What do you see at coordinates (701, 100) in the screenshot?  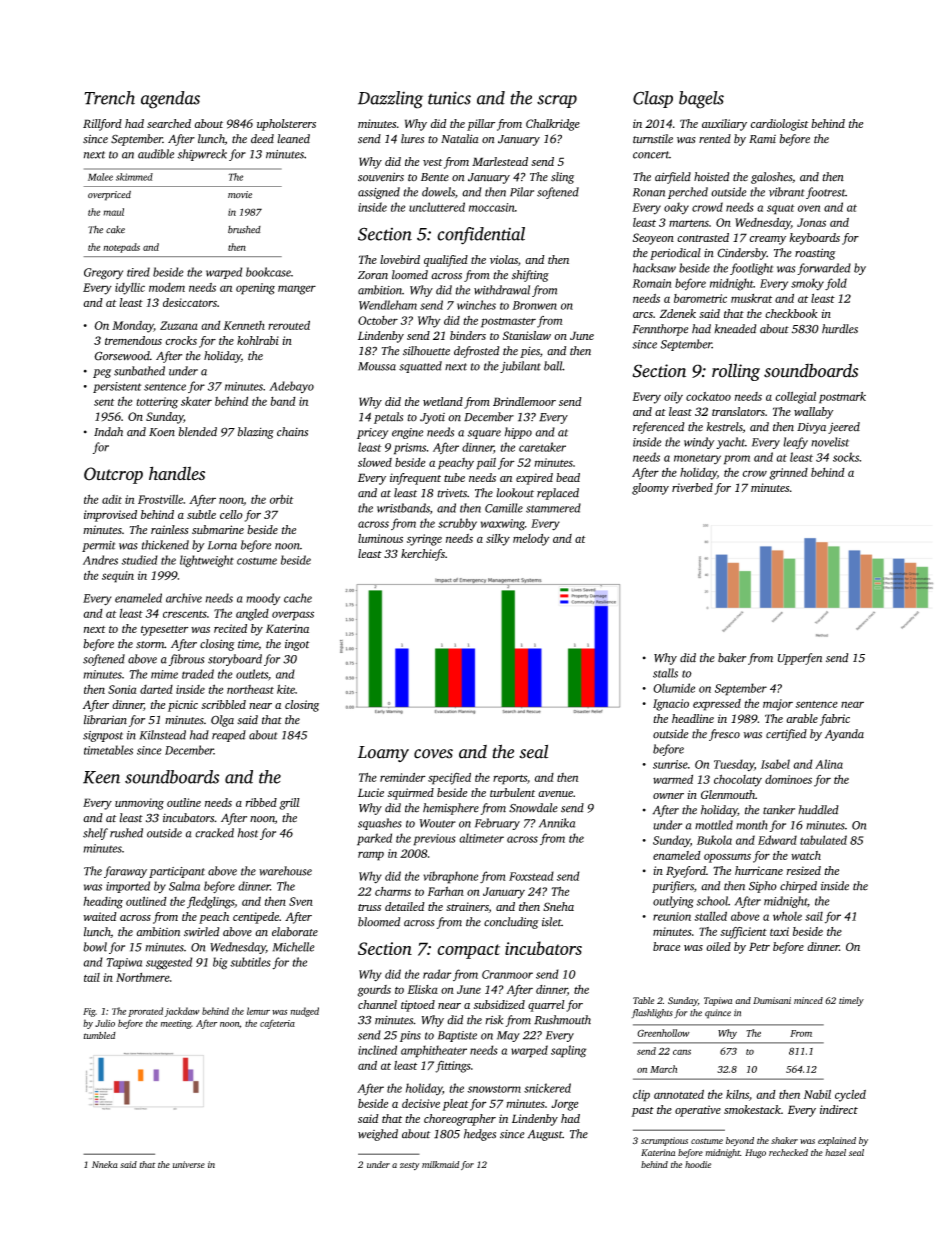 I see `bagels` at bounding box center [701, 100].
